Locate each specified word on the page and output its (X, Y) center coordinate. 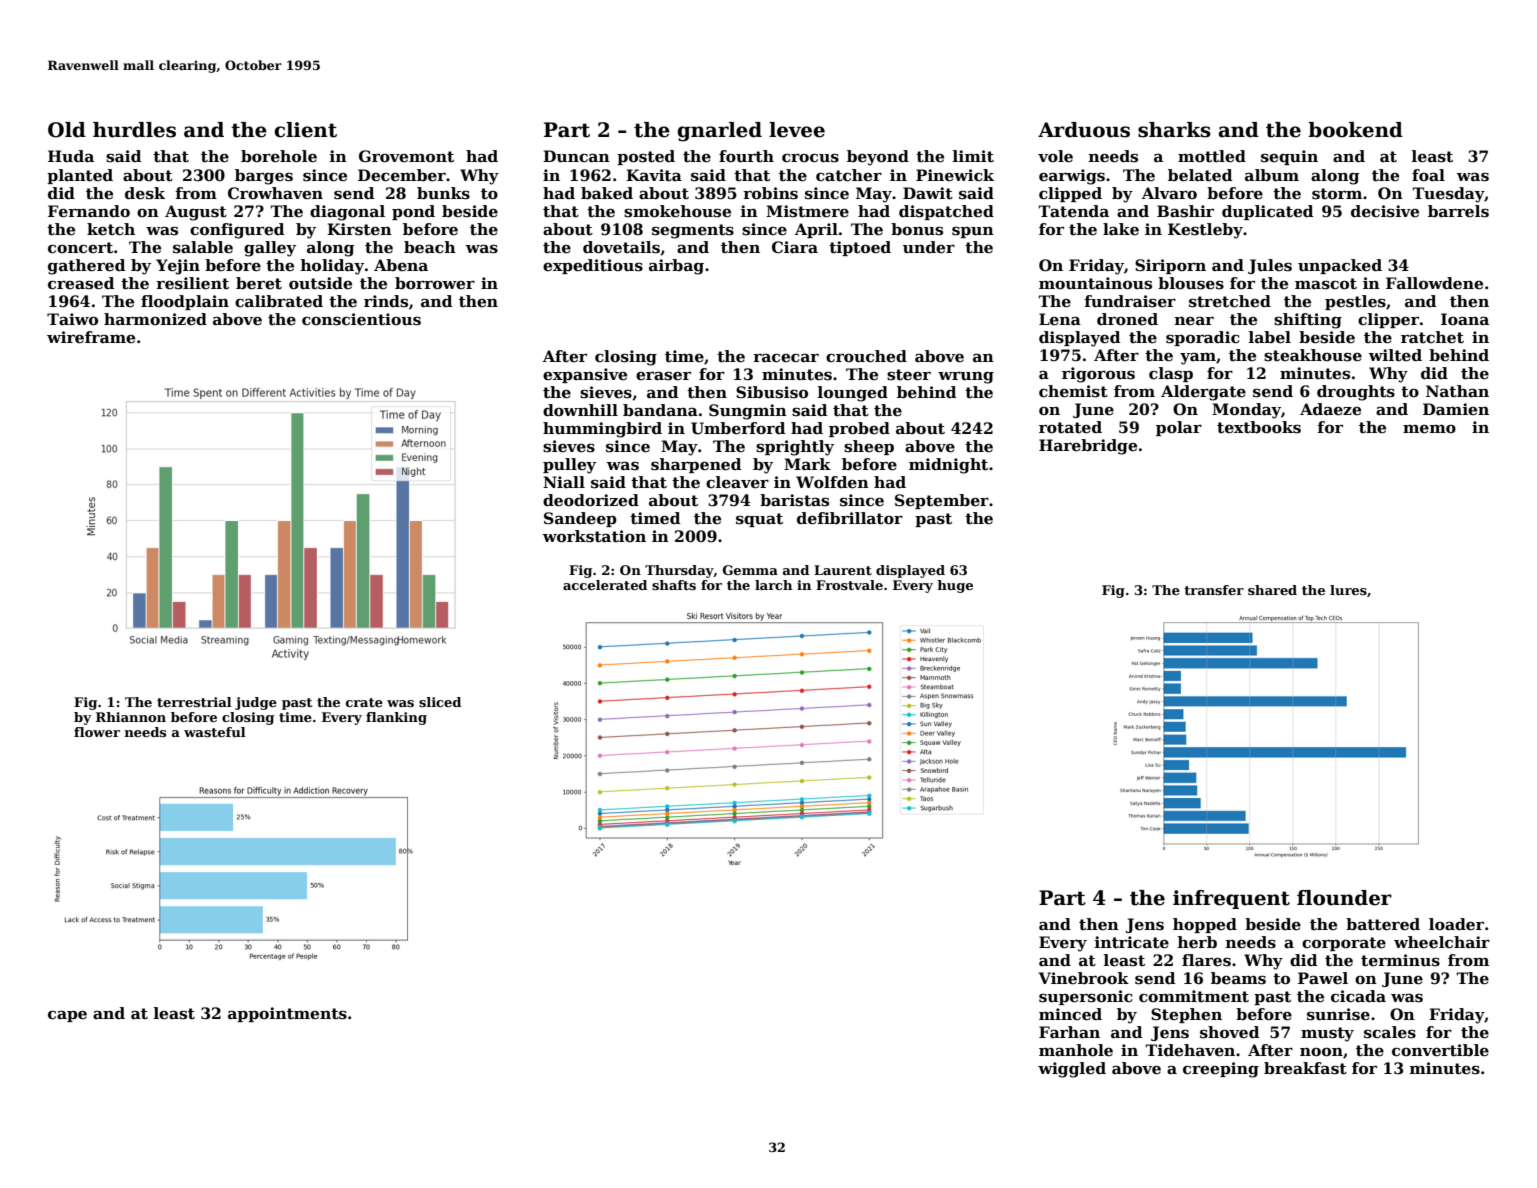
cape (67, 1016)
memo (1429, 429)
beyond (878, 158)
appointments (287, 1014)
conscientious (361, 319)
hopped (1205, 925)
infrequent (1231, 899)
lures (1348, 590)
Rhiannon (131, 717)
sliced (440, 702)
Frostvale (849, 585)
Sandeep (580, 519)
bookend (1355, 130)
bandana (660, 410)
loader (1456, 924)
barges (264, 177)
